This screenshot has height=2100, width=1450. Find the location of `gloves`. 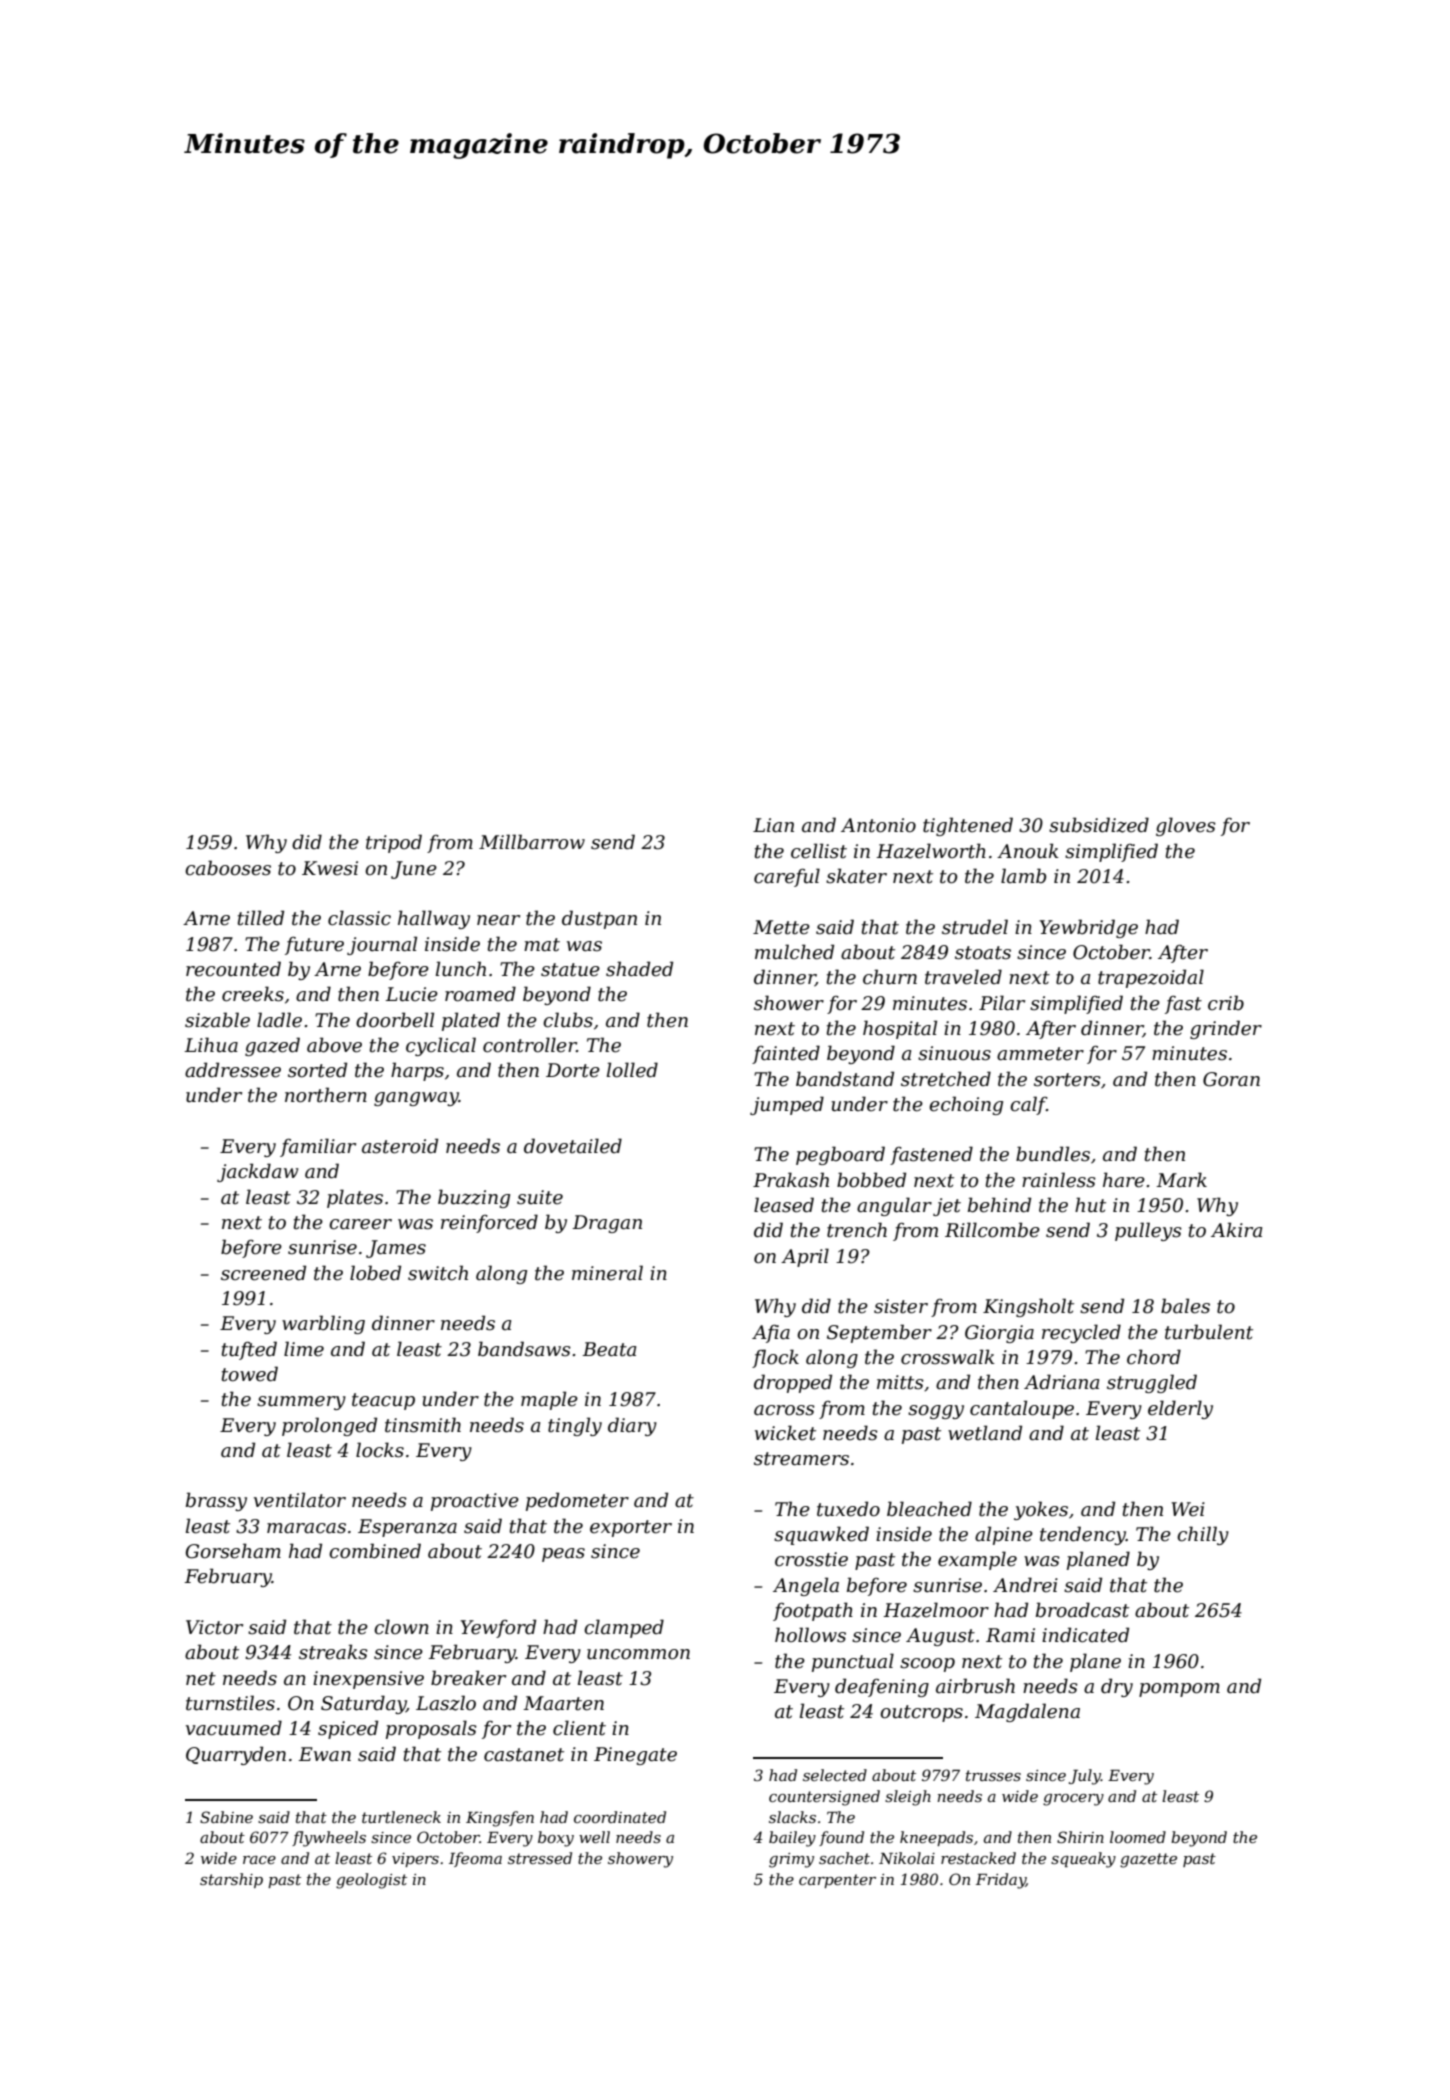

gloves is located at coordinates (1186, 826).
